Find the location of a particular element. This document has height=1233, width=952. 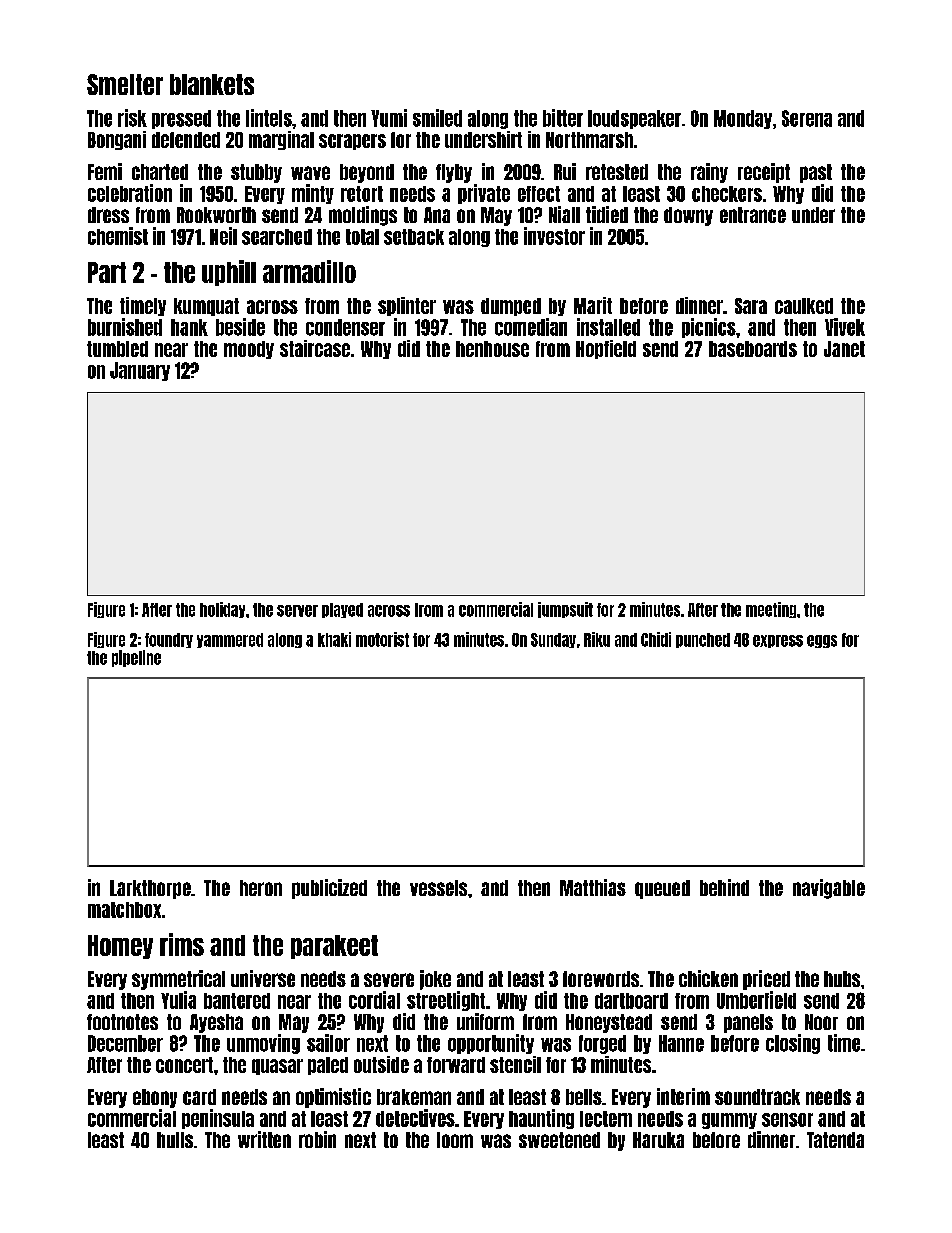

Part is located at coordinates (107, 272).
